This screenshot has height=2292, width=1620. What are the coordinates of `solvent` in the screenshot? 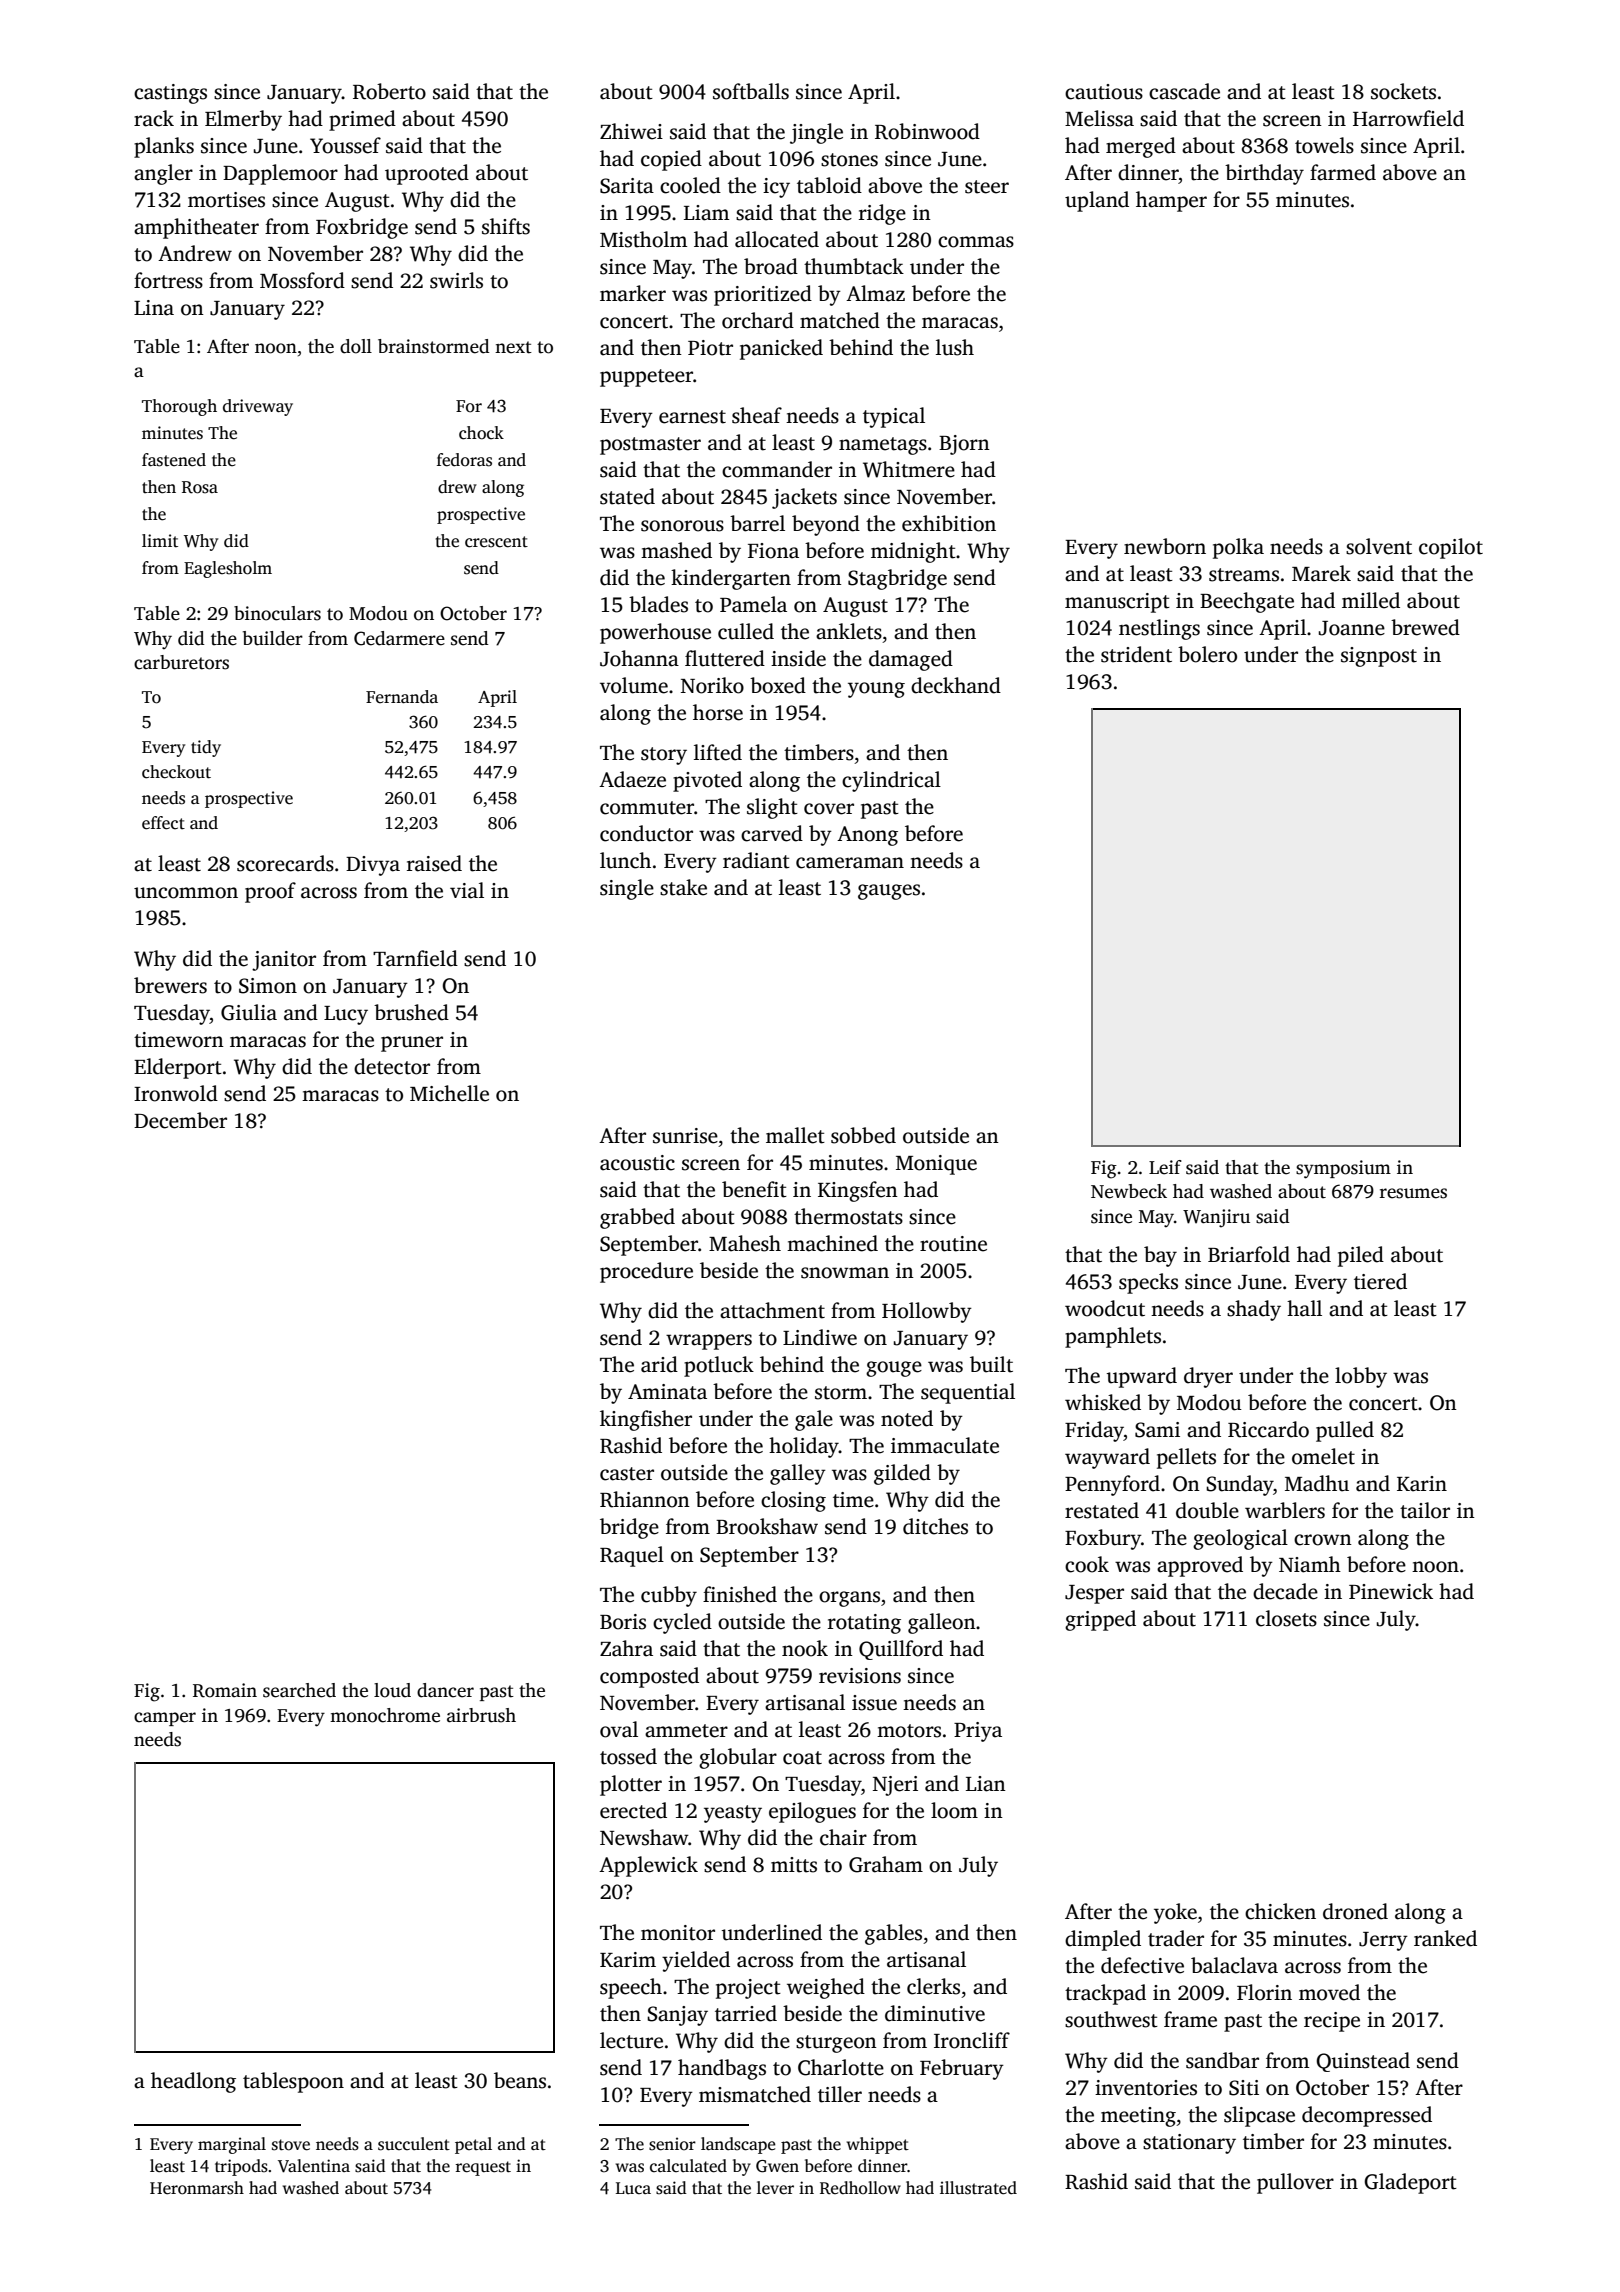 It's located at (1379, 546).
